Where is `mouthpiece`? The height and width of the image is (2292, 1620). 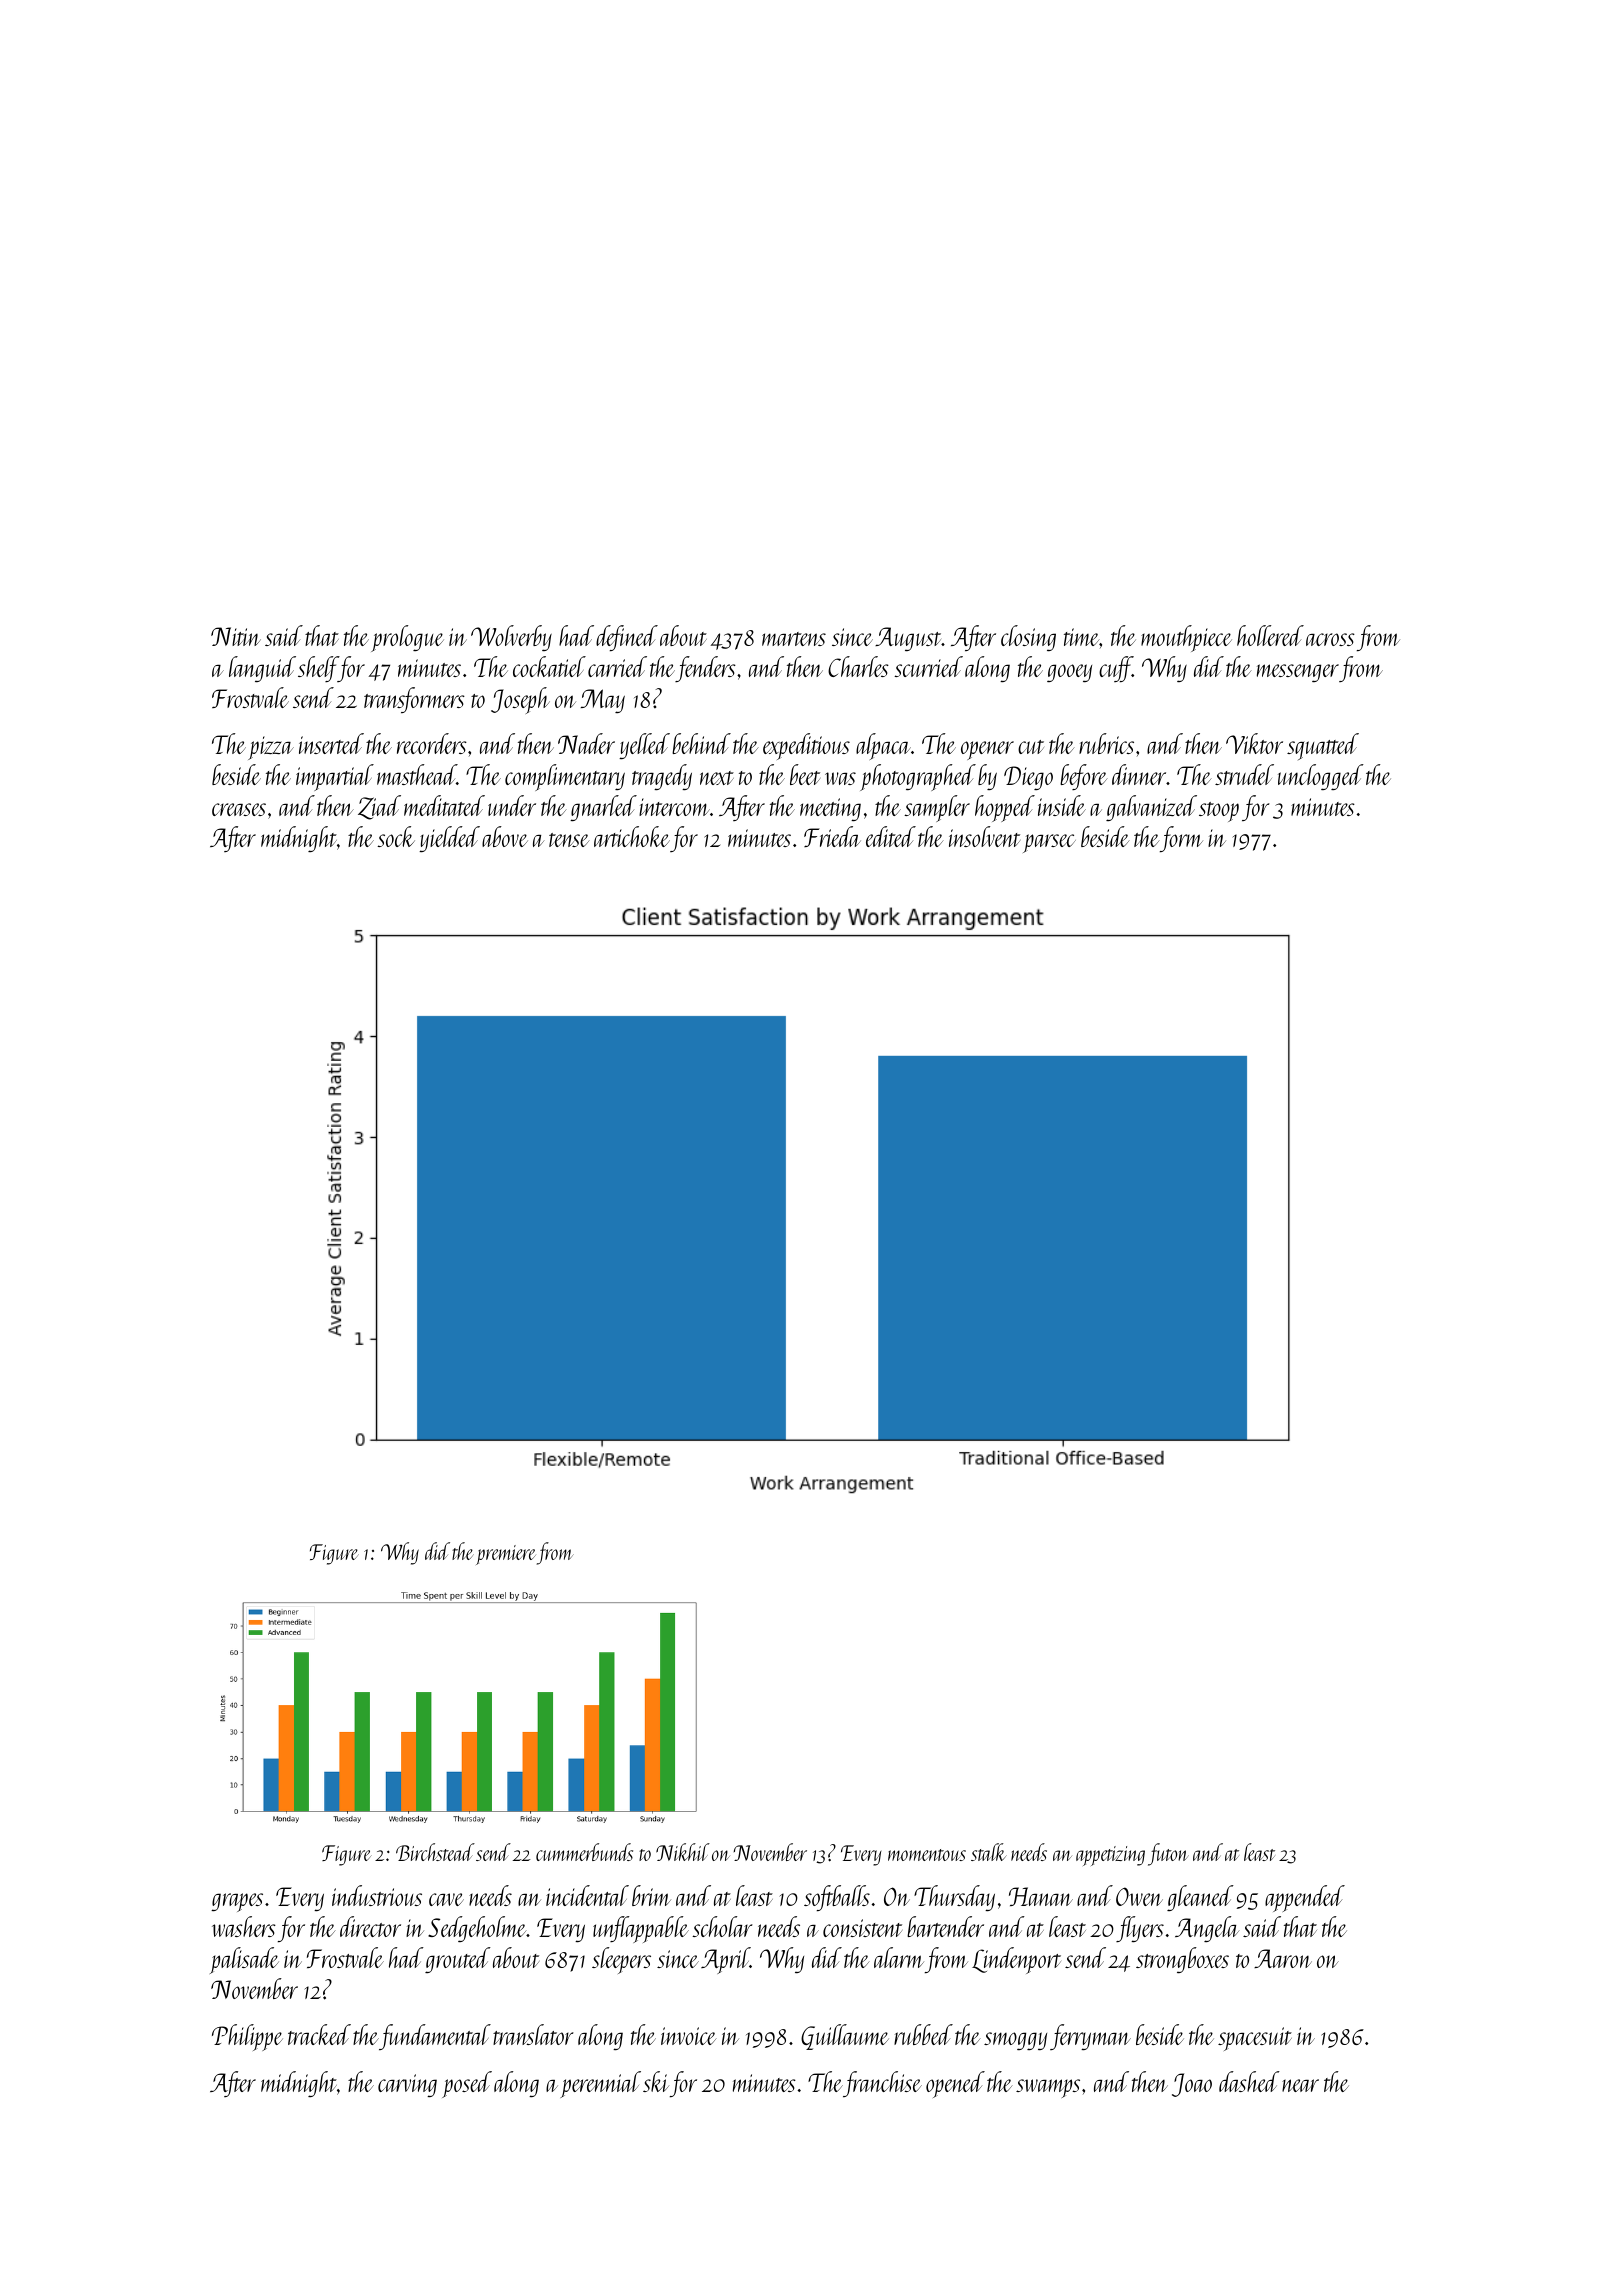
mouthpiece is located at coordinates (1186, 638).
